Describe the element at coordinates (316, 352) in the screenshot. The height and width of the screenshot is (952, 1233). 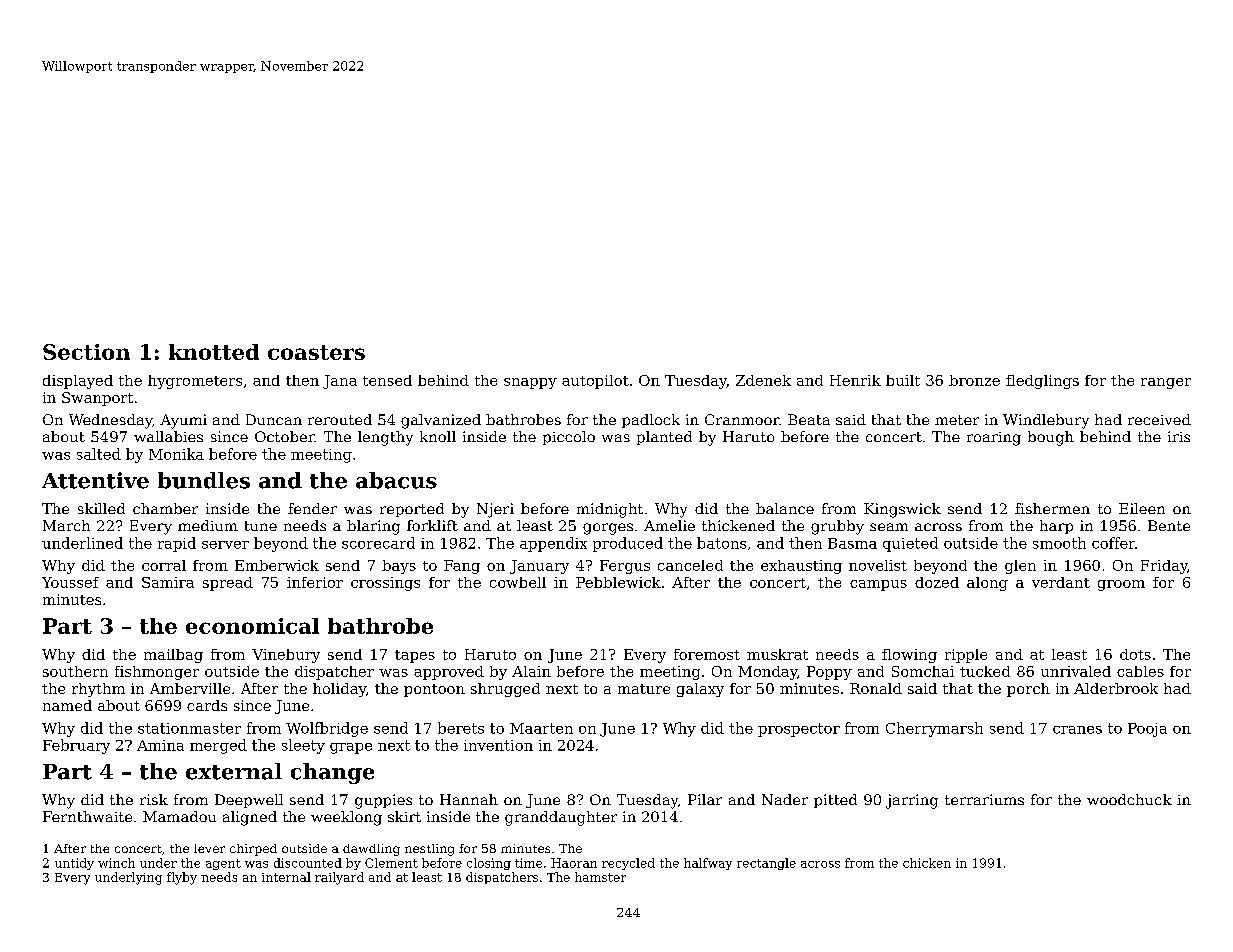
I see `coasters` at that location.
